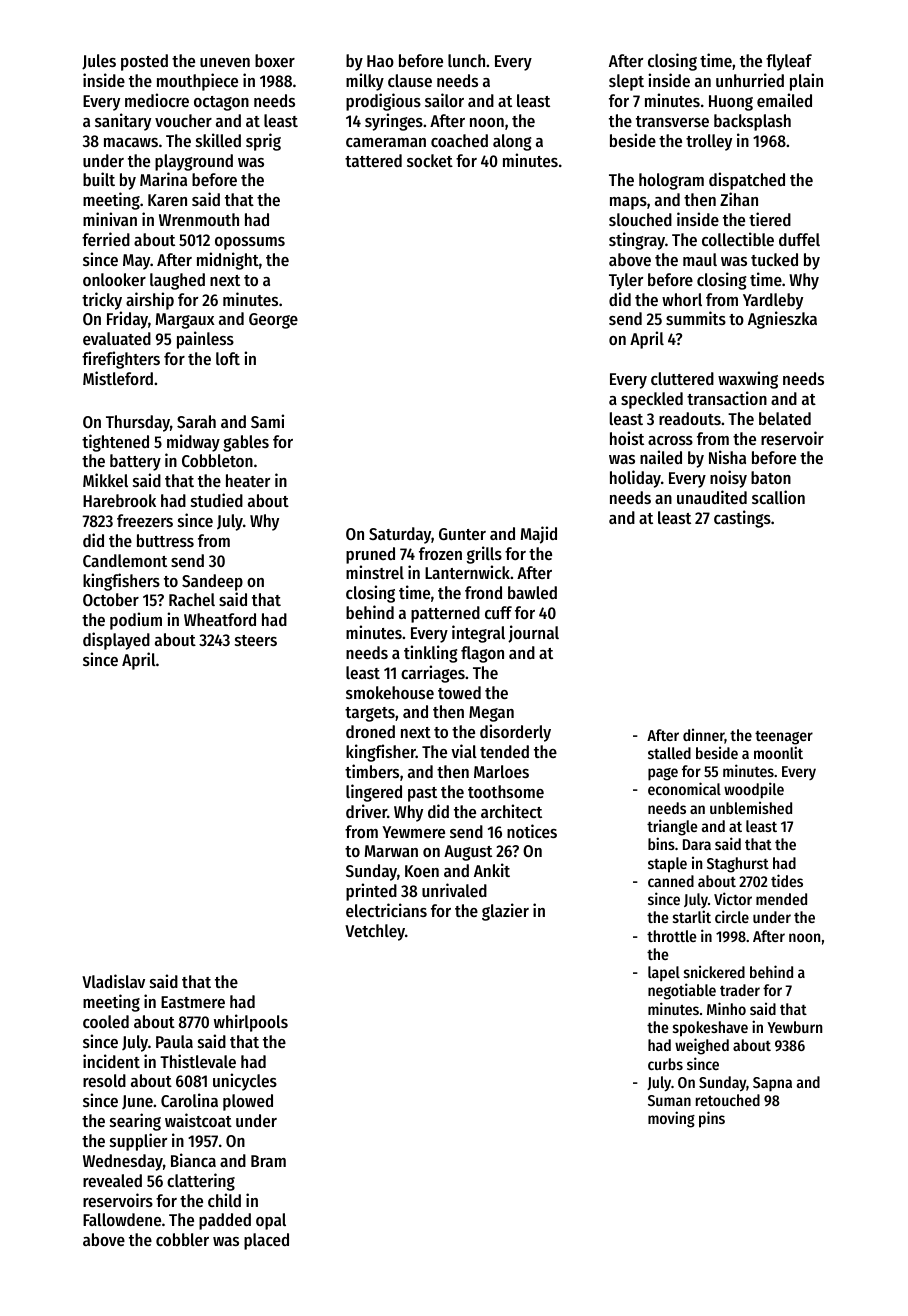  What do you see at coordinates (266, 1241) in the page?
I see `placed` at bounding box center [266, 1241].
